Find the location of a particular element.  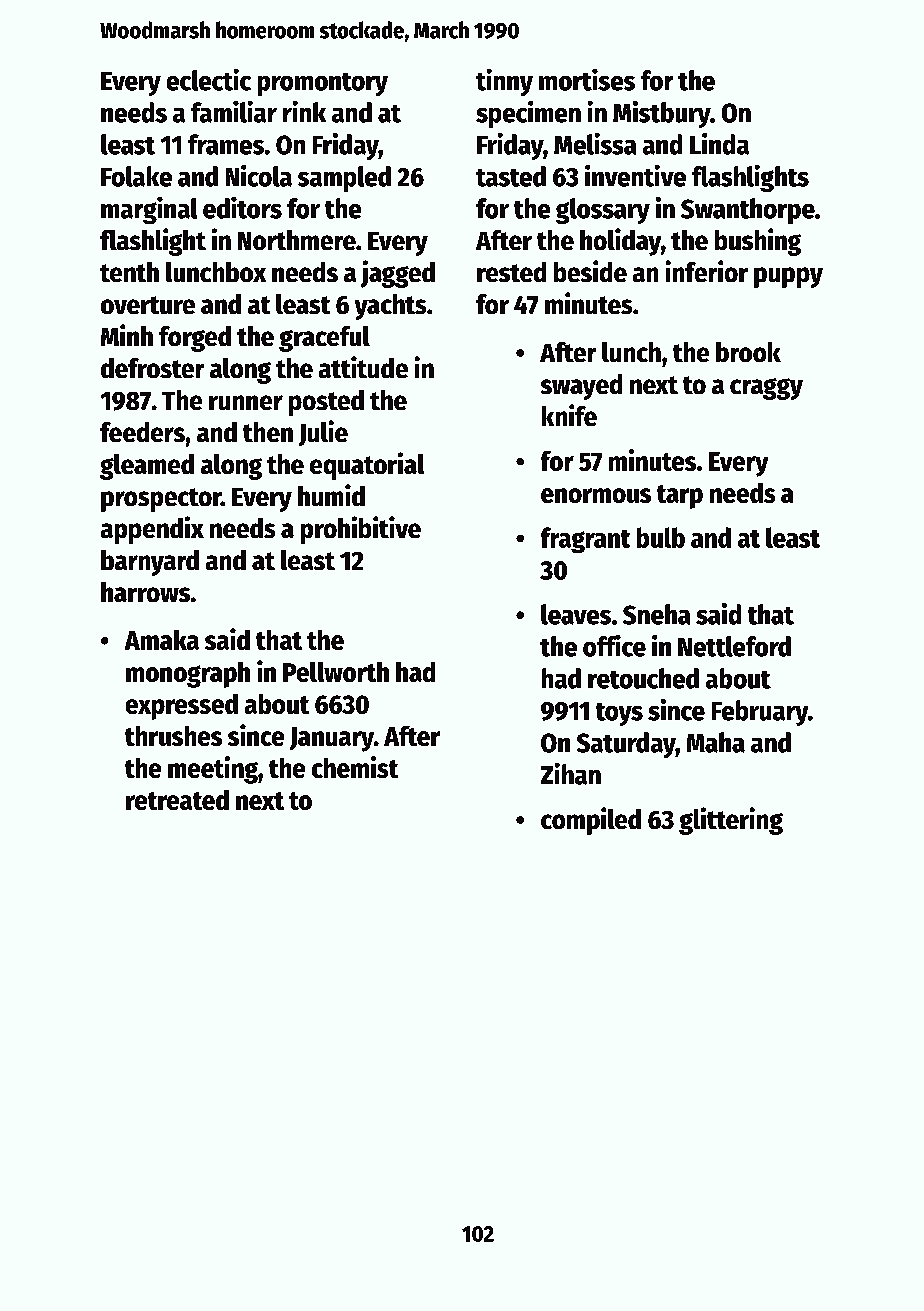

Folake is located at coordinates (136, 176).
